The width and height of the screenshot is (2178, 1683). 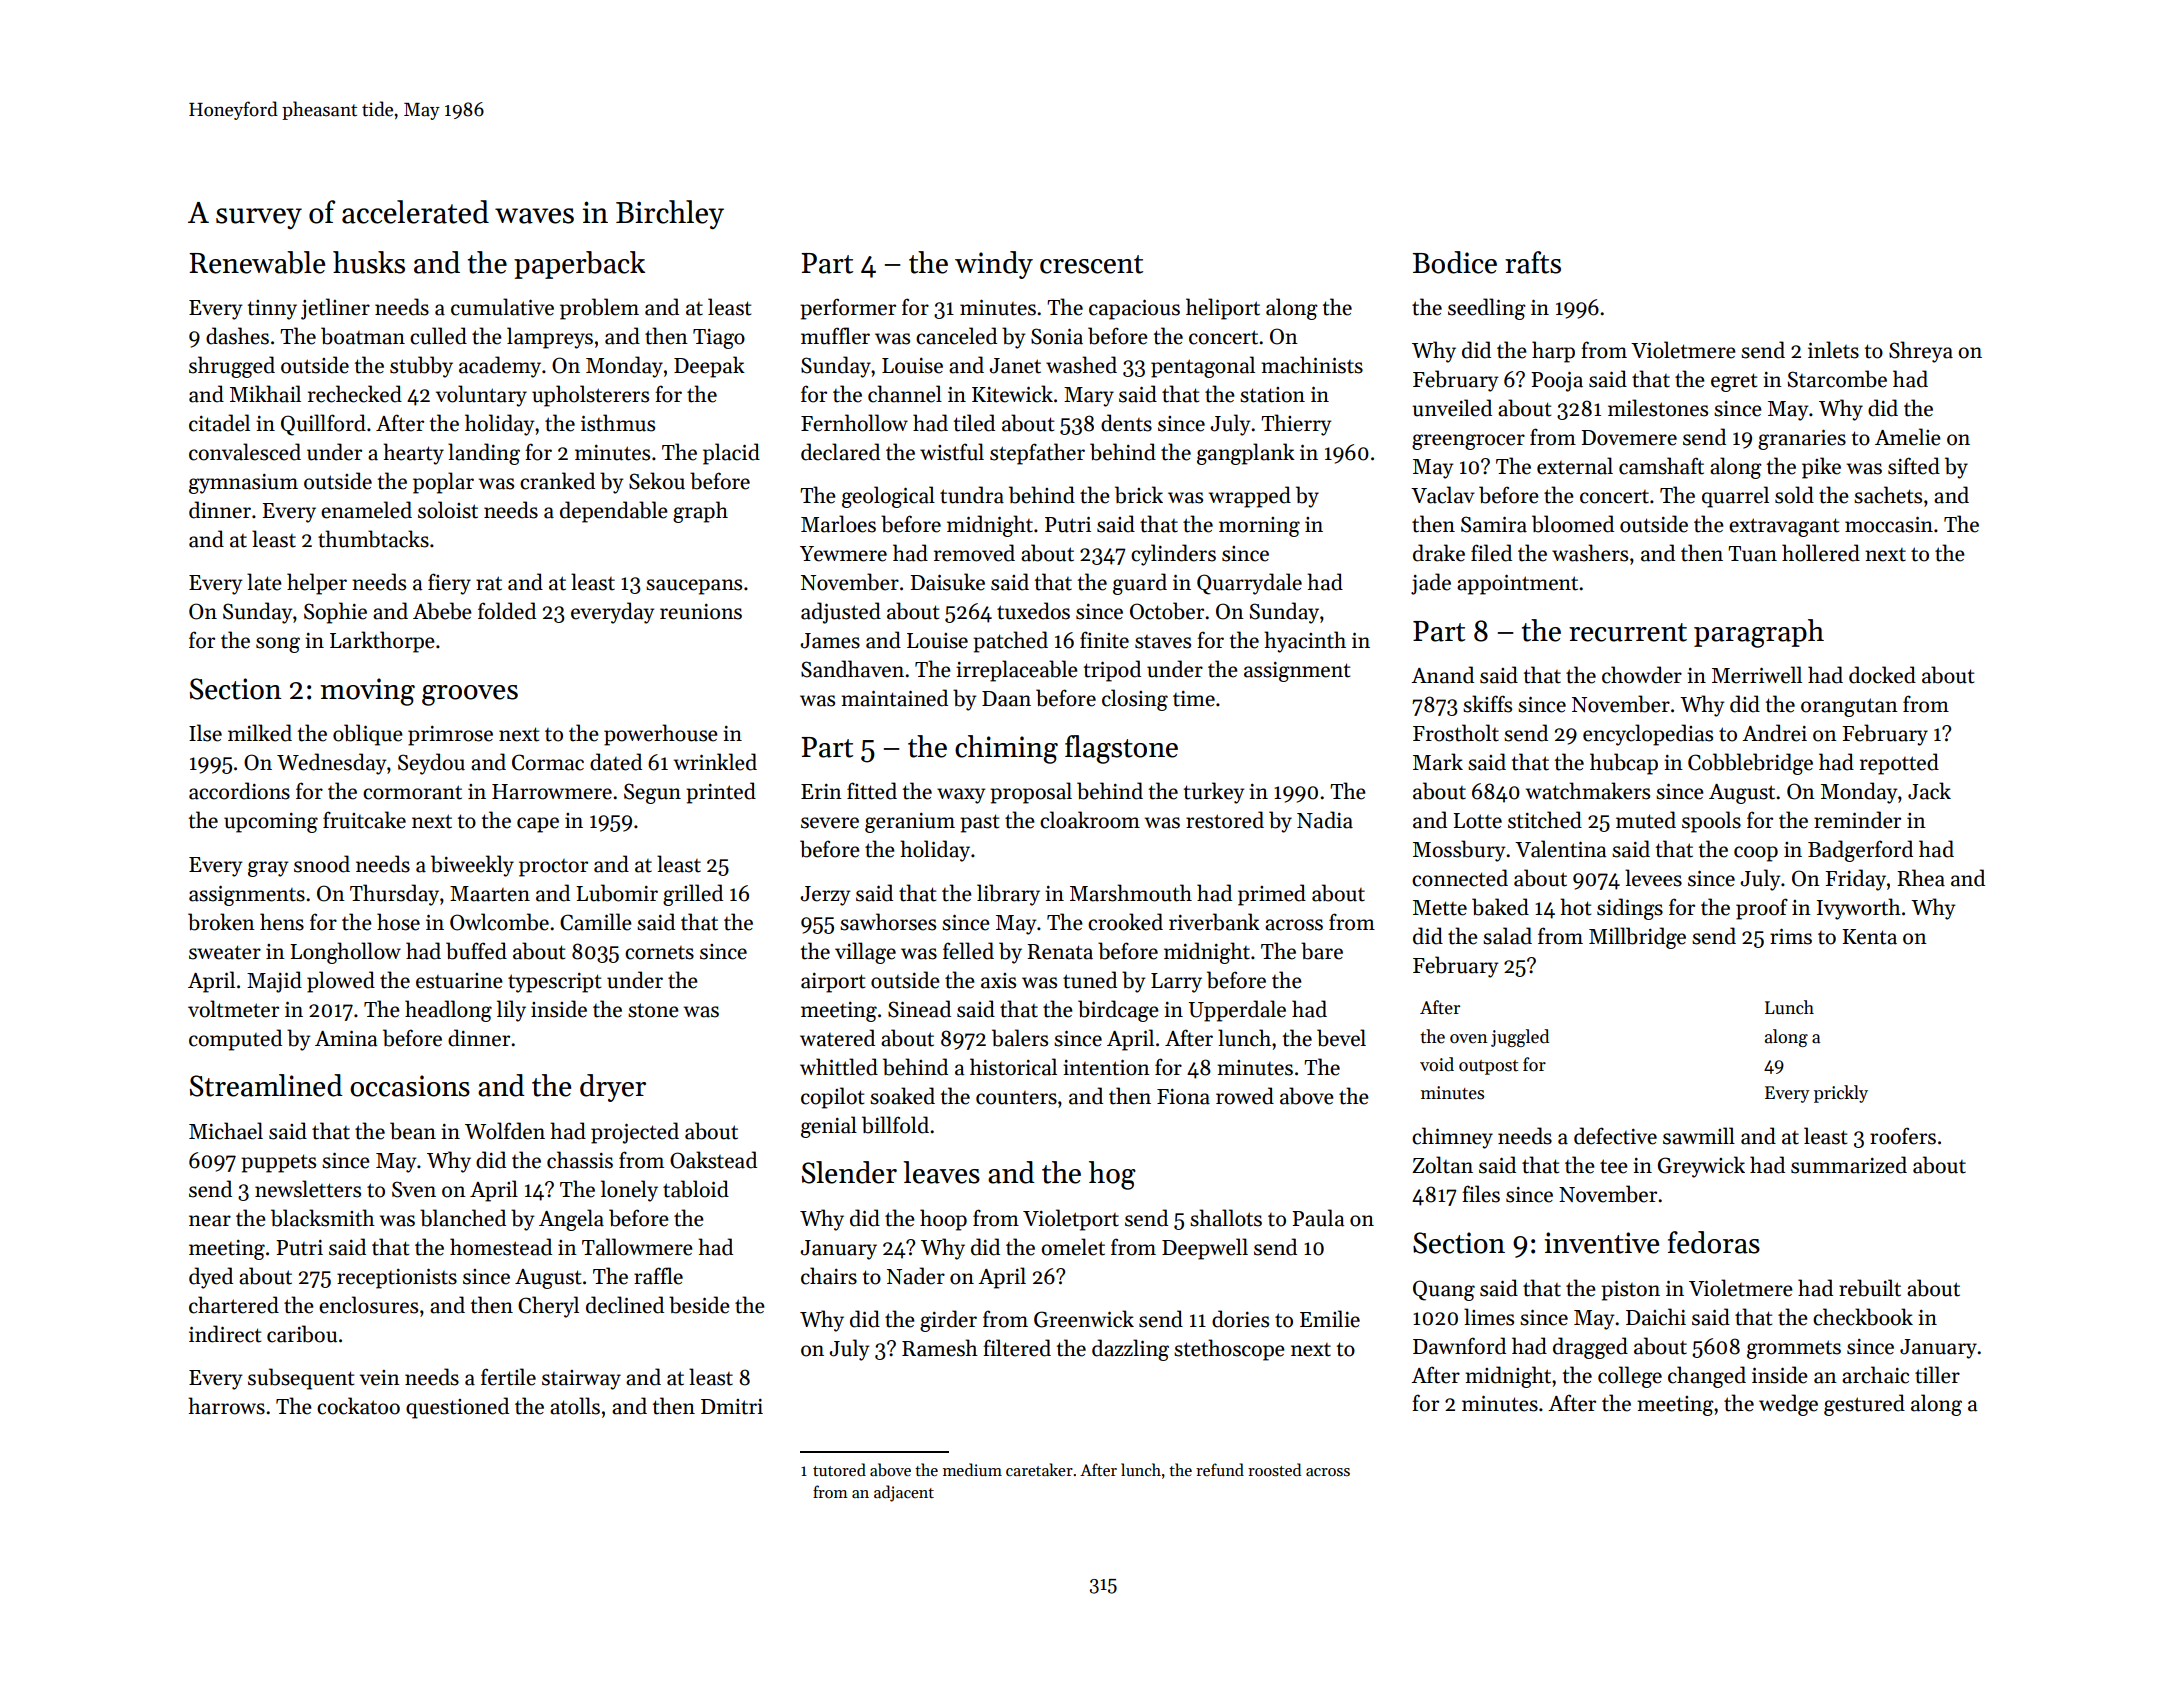 What do you see at coordinates (226, 1131) in the screenshot?
I see `Michael` at bounding box center [226, 1131].
